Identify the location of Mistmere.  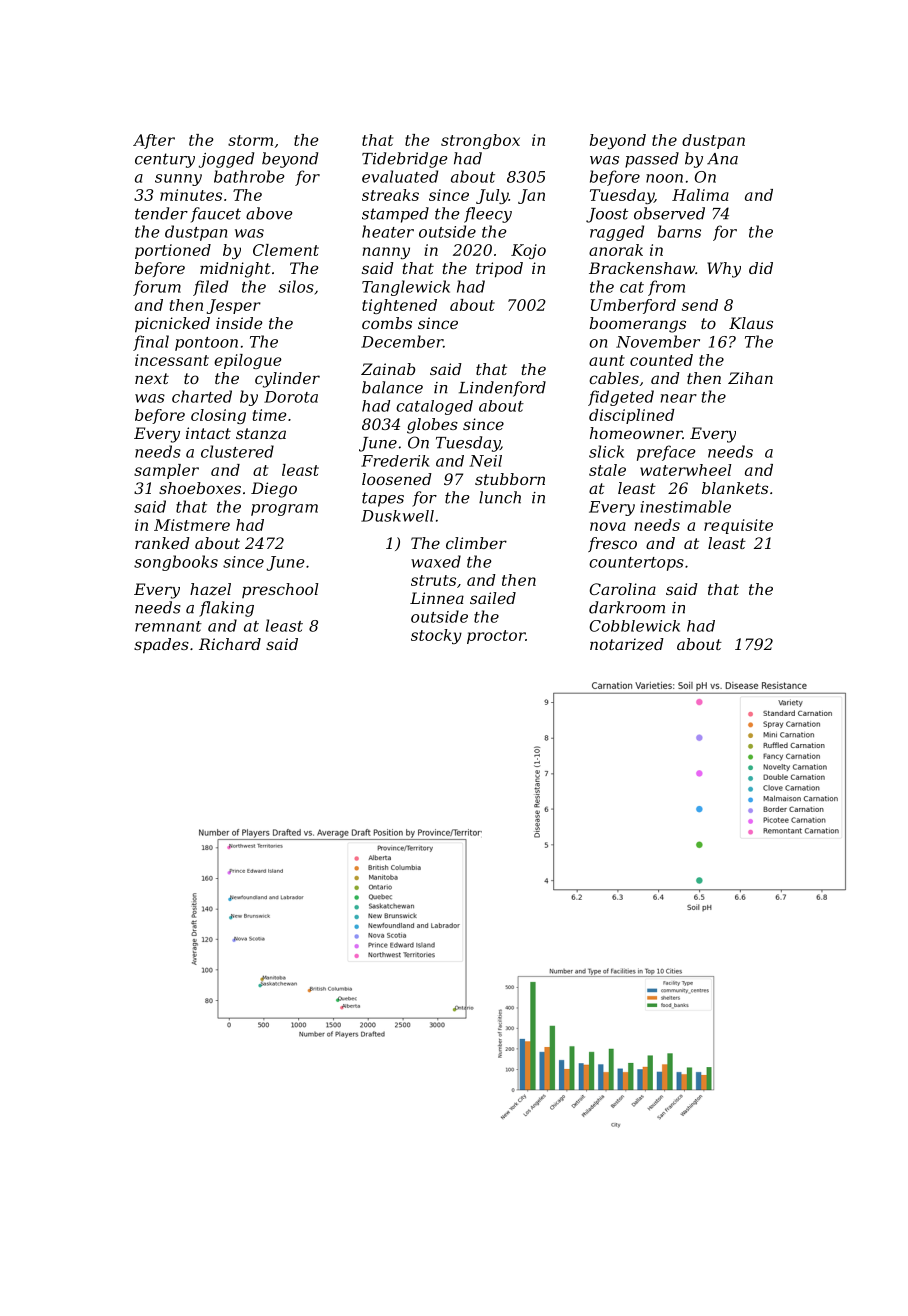
(192, 525).
